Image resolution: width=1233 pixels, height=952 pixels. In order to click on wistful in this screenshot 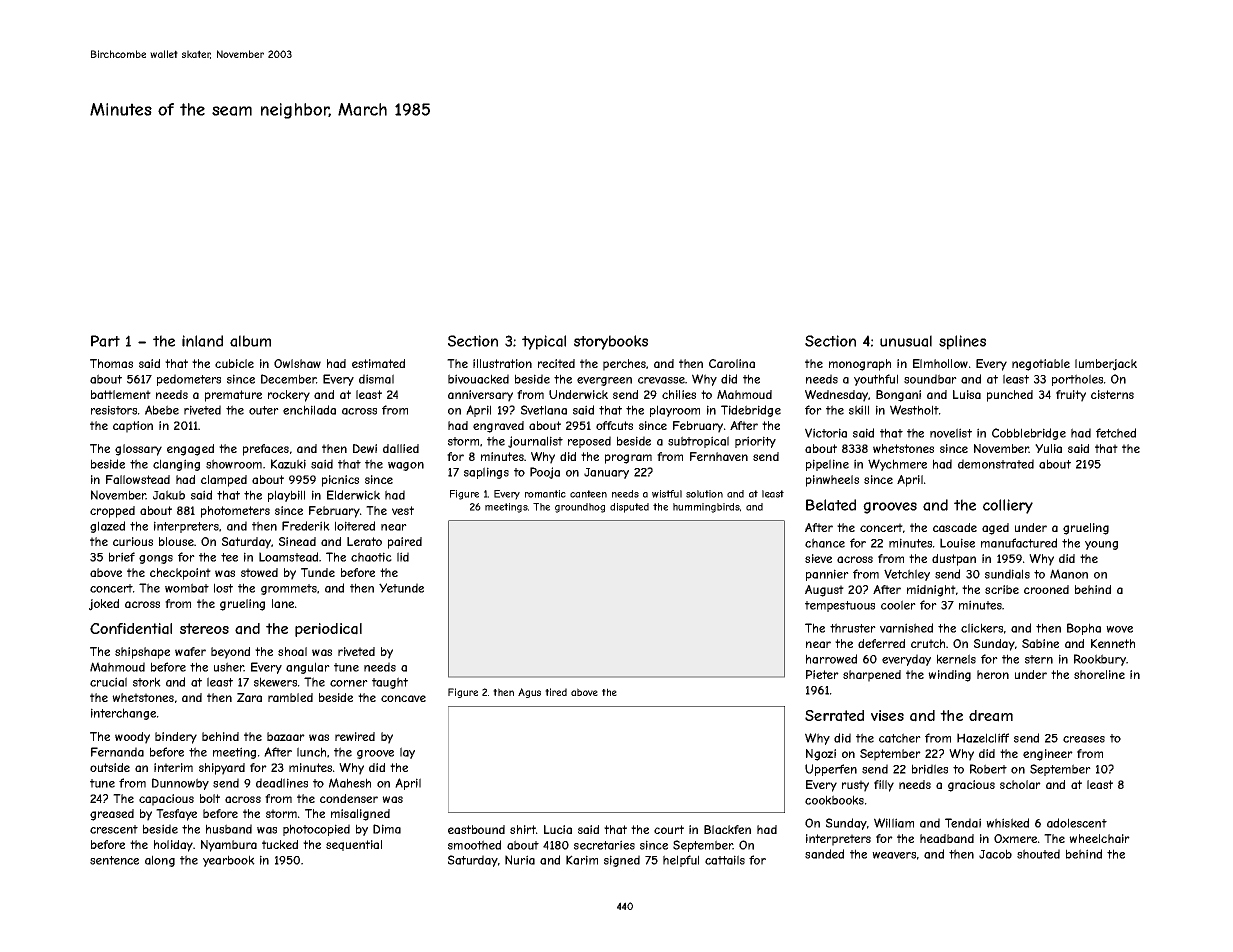, I will do `click(667, 494)`.
